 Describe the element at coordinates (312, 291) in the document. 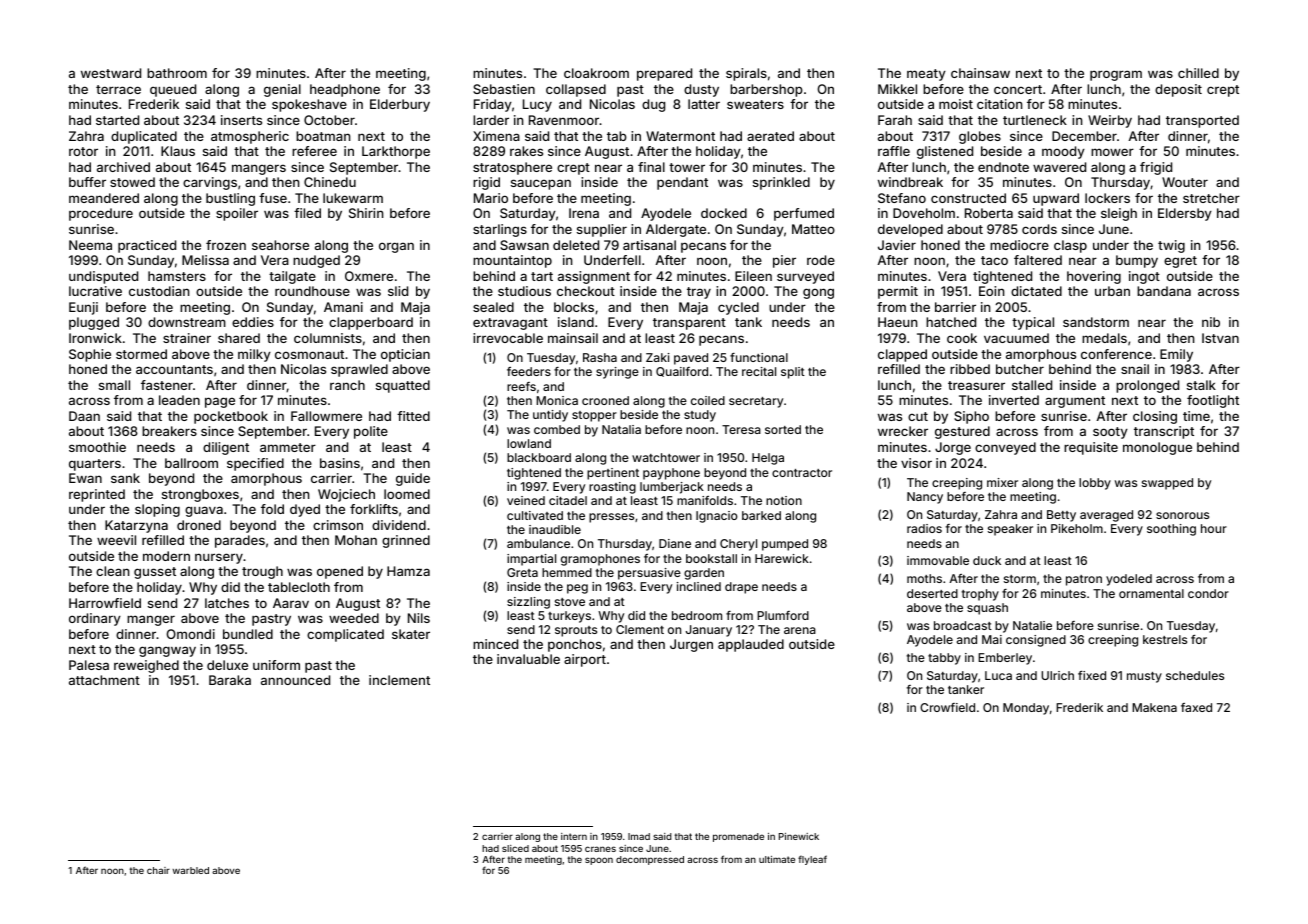

I see `roundhouse` at that location.
